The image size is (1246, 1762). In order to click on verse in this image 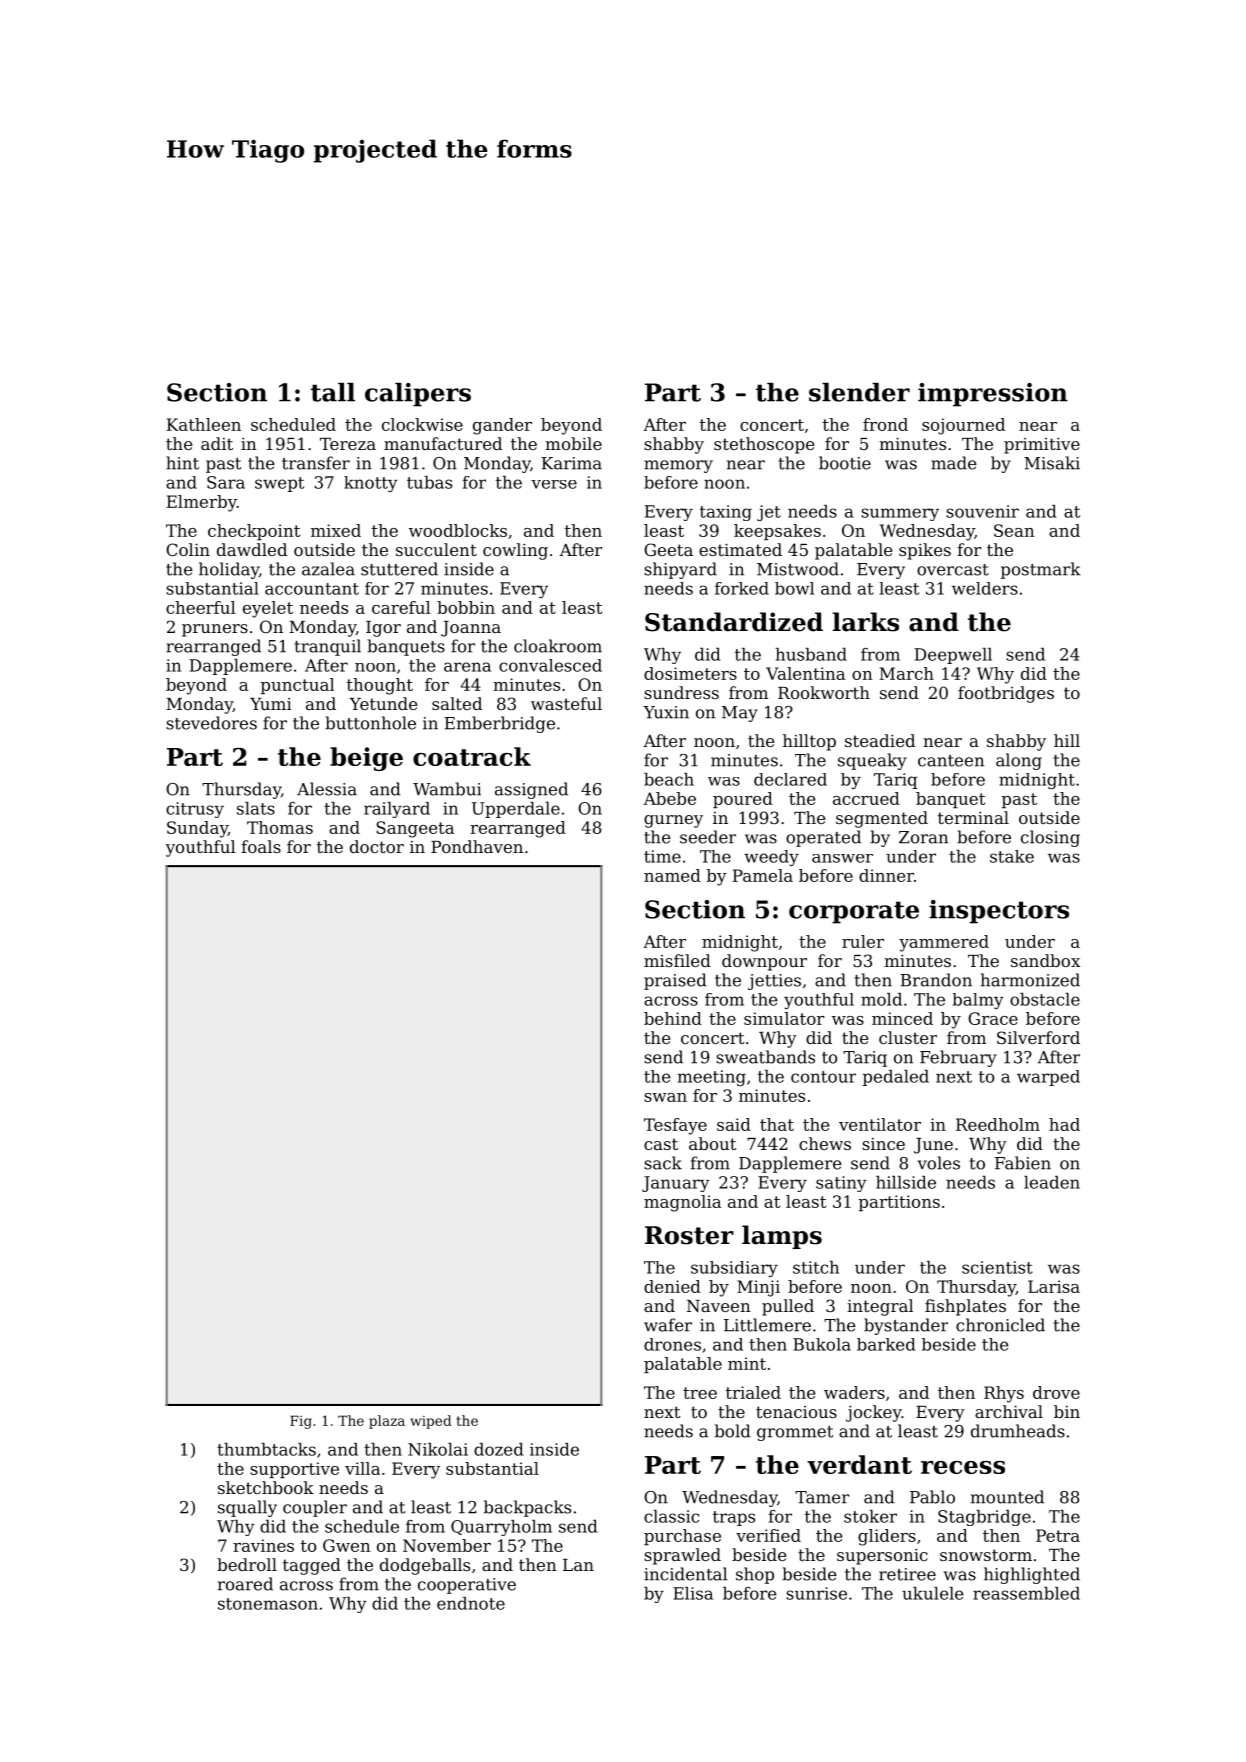, I will do `click(554, 484)`.
